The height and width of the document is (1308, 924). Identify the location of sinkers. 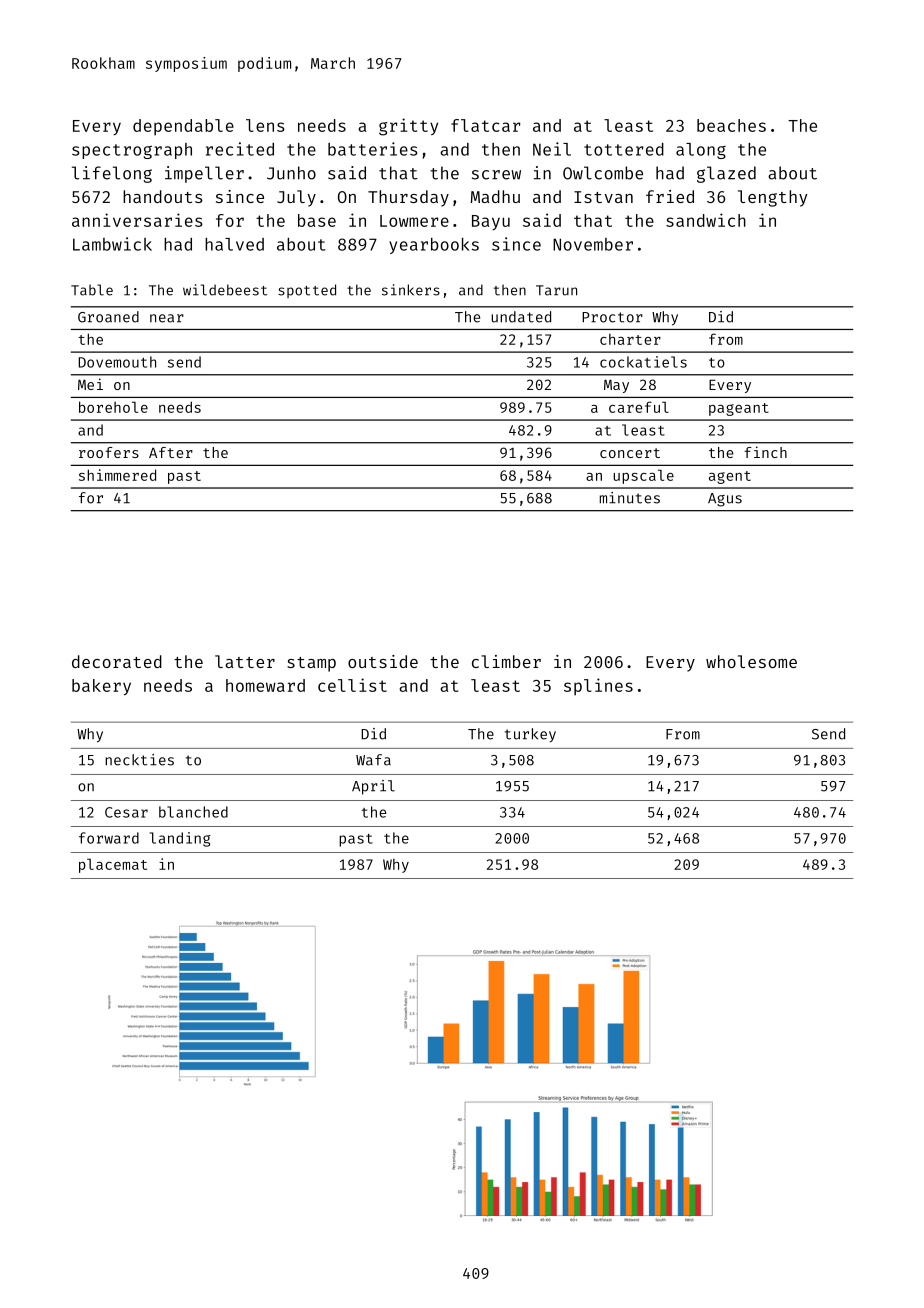
(411, 290).
